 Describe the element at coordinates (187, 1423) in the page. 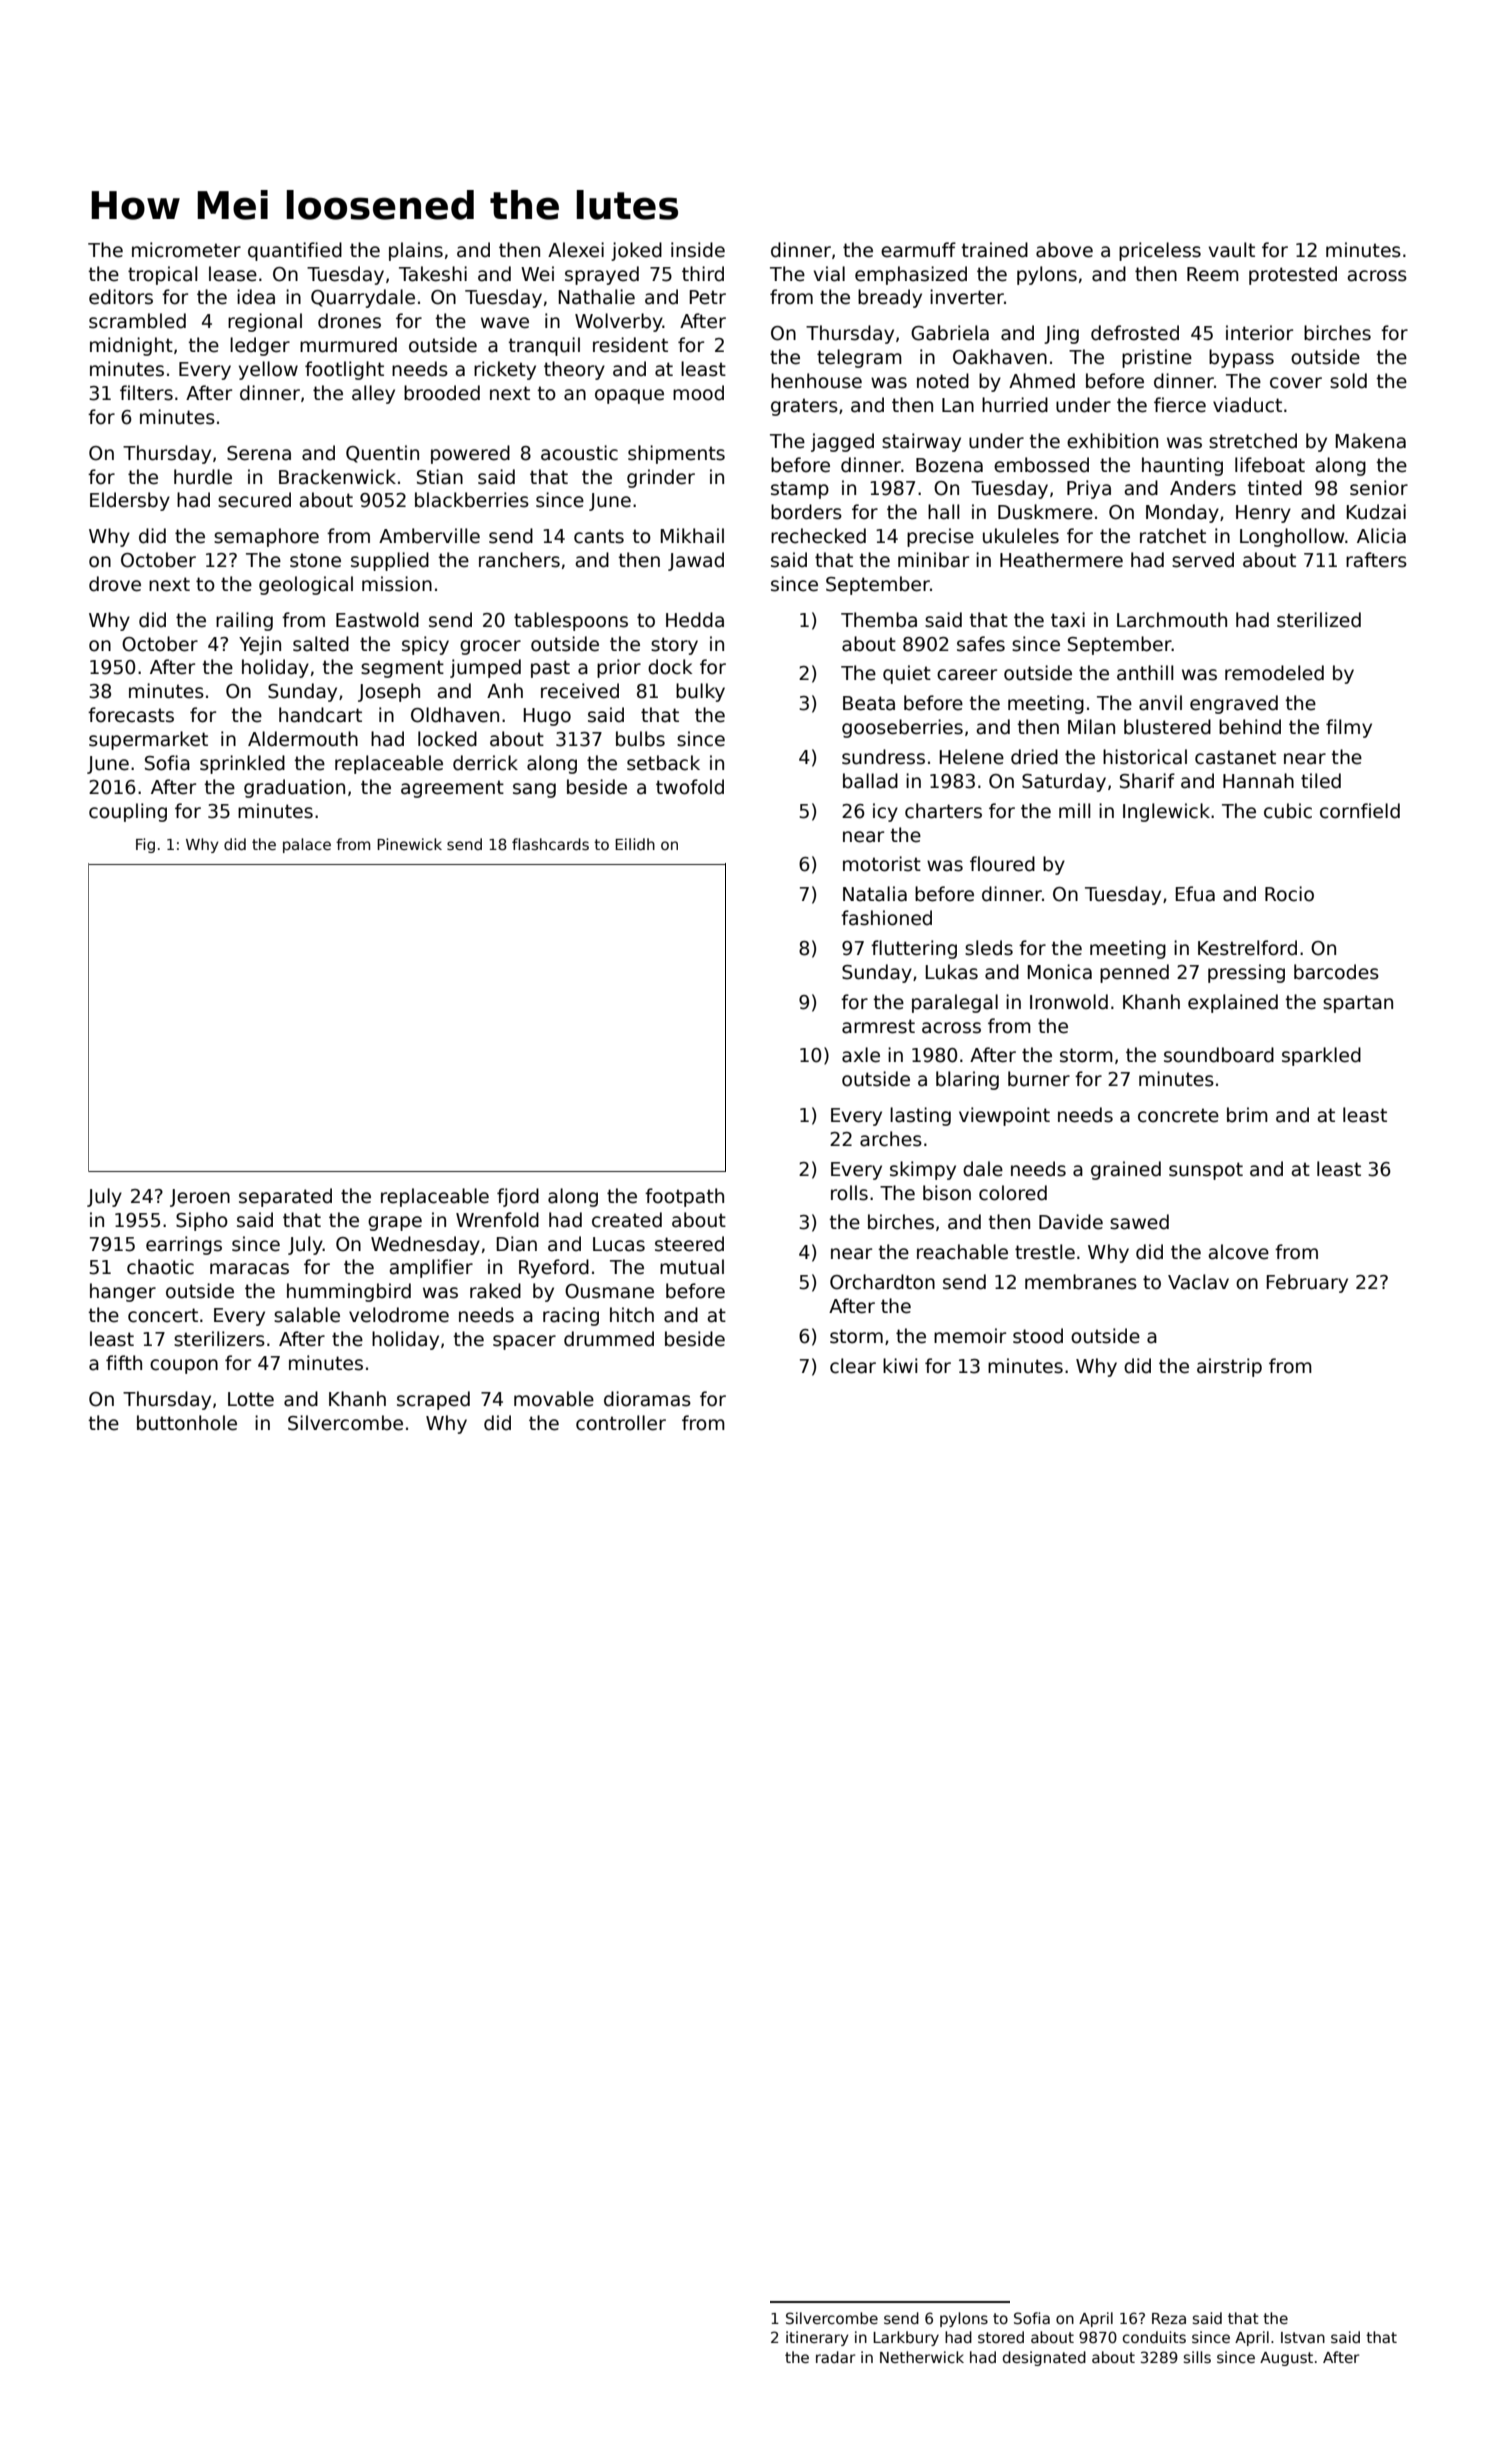

I see `buttonhole` at that location.
